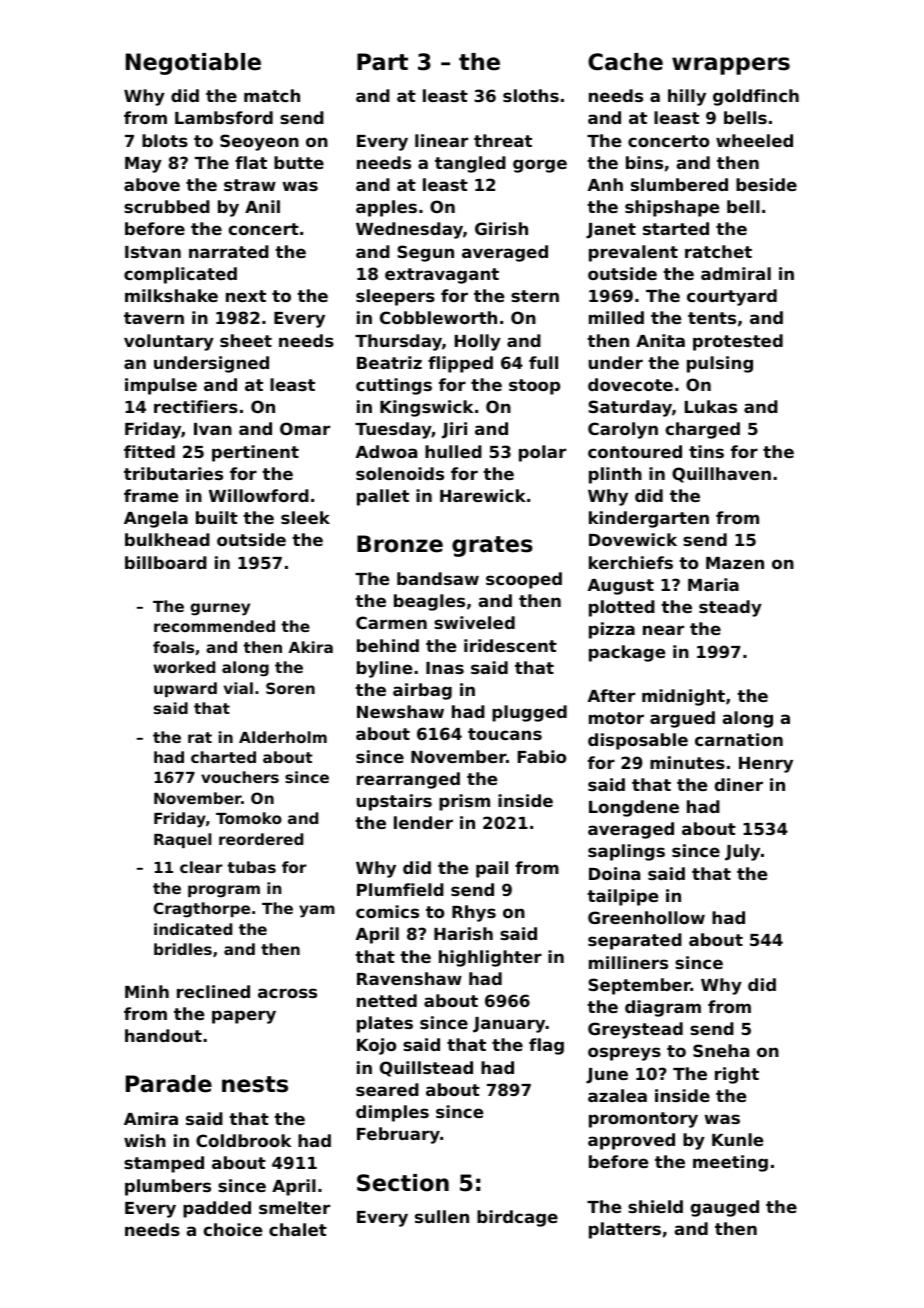 This page has width=924, height=1308. What do you see at coordinates (483, 495) in the page?
I see `Harewick` at bounding box center [483, 495].
